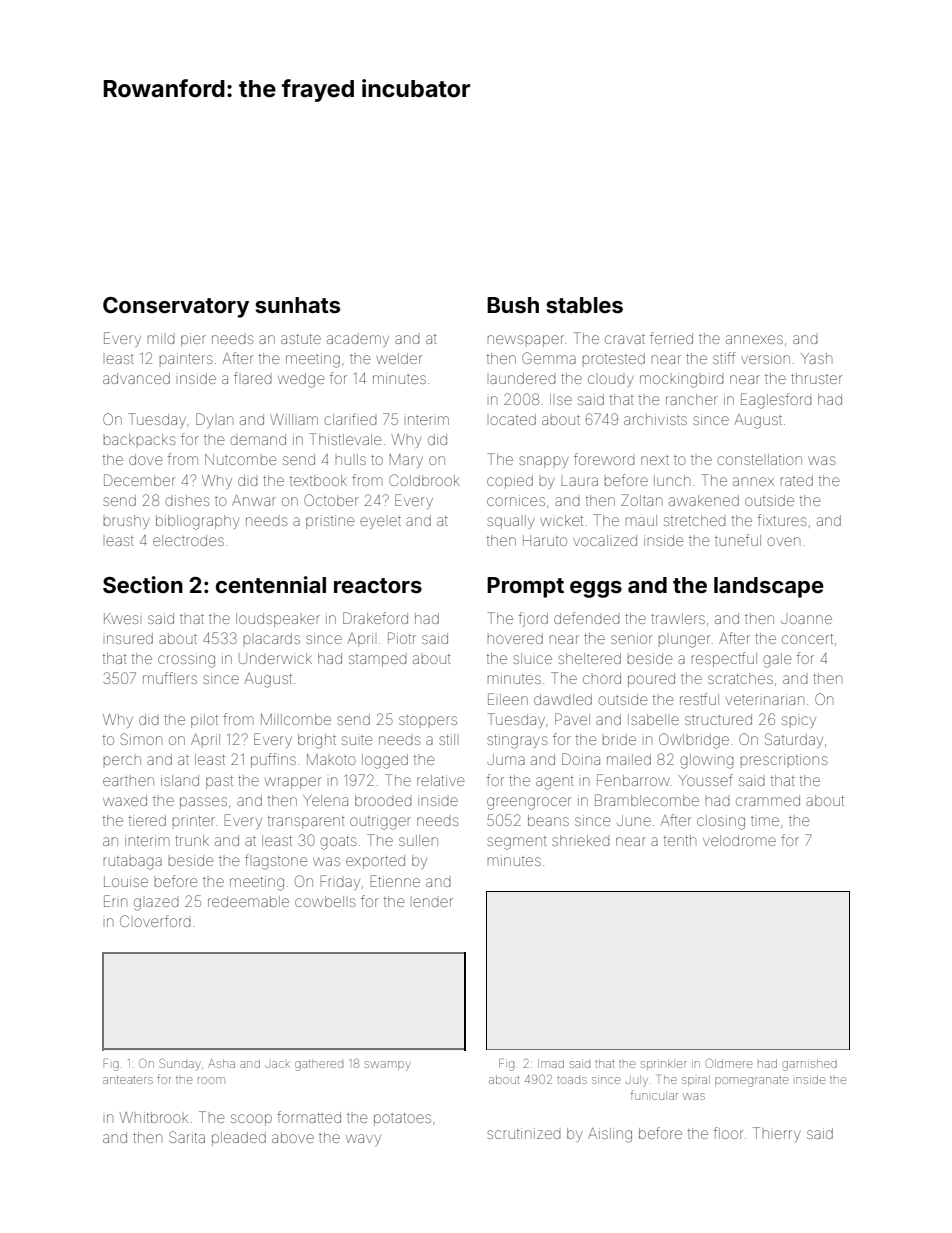  I want to click on velodrome, so click(739, 840).
